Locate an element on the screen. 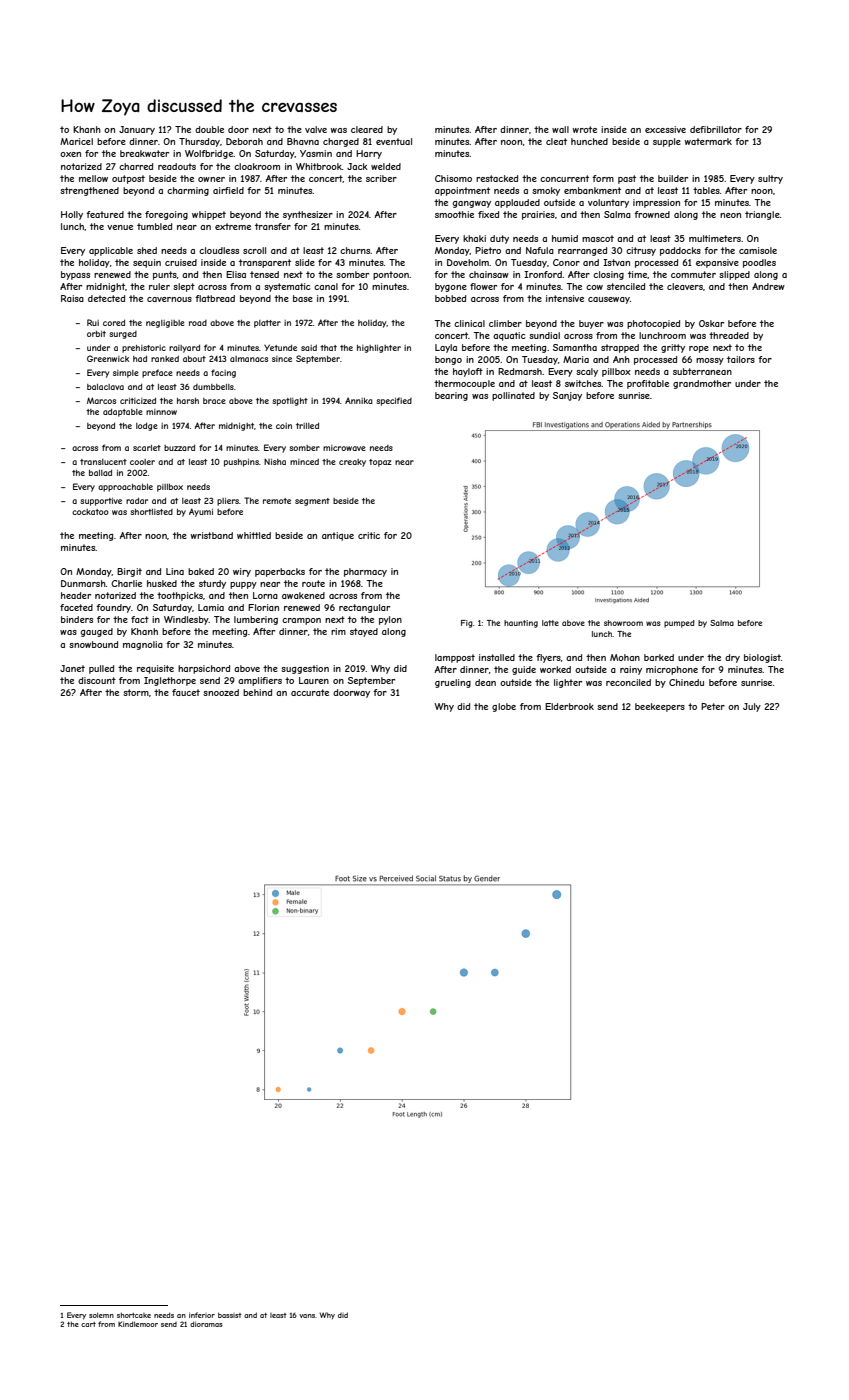 This screenshot has height=1400, width=849. cart is located at coordinates (88, 1324).
